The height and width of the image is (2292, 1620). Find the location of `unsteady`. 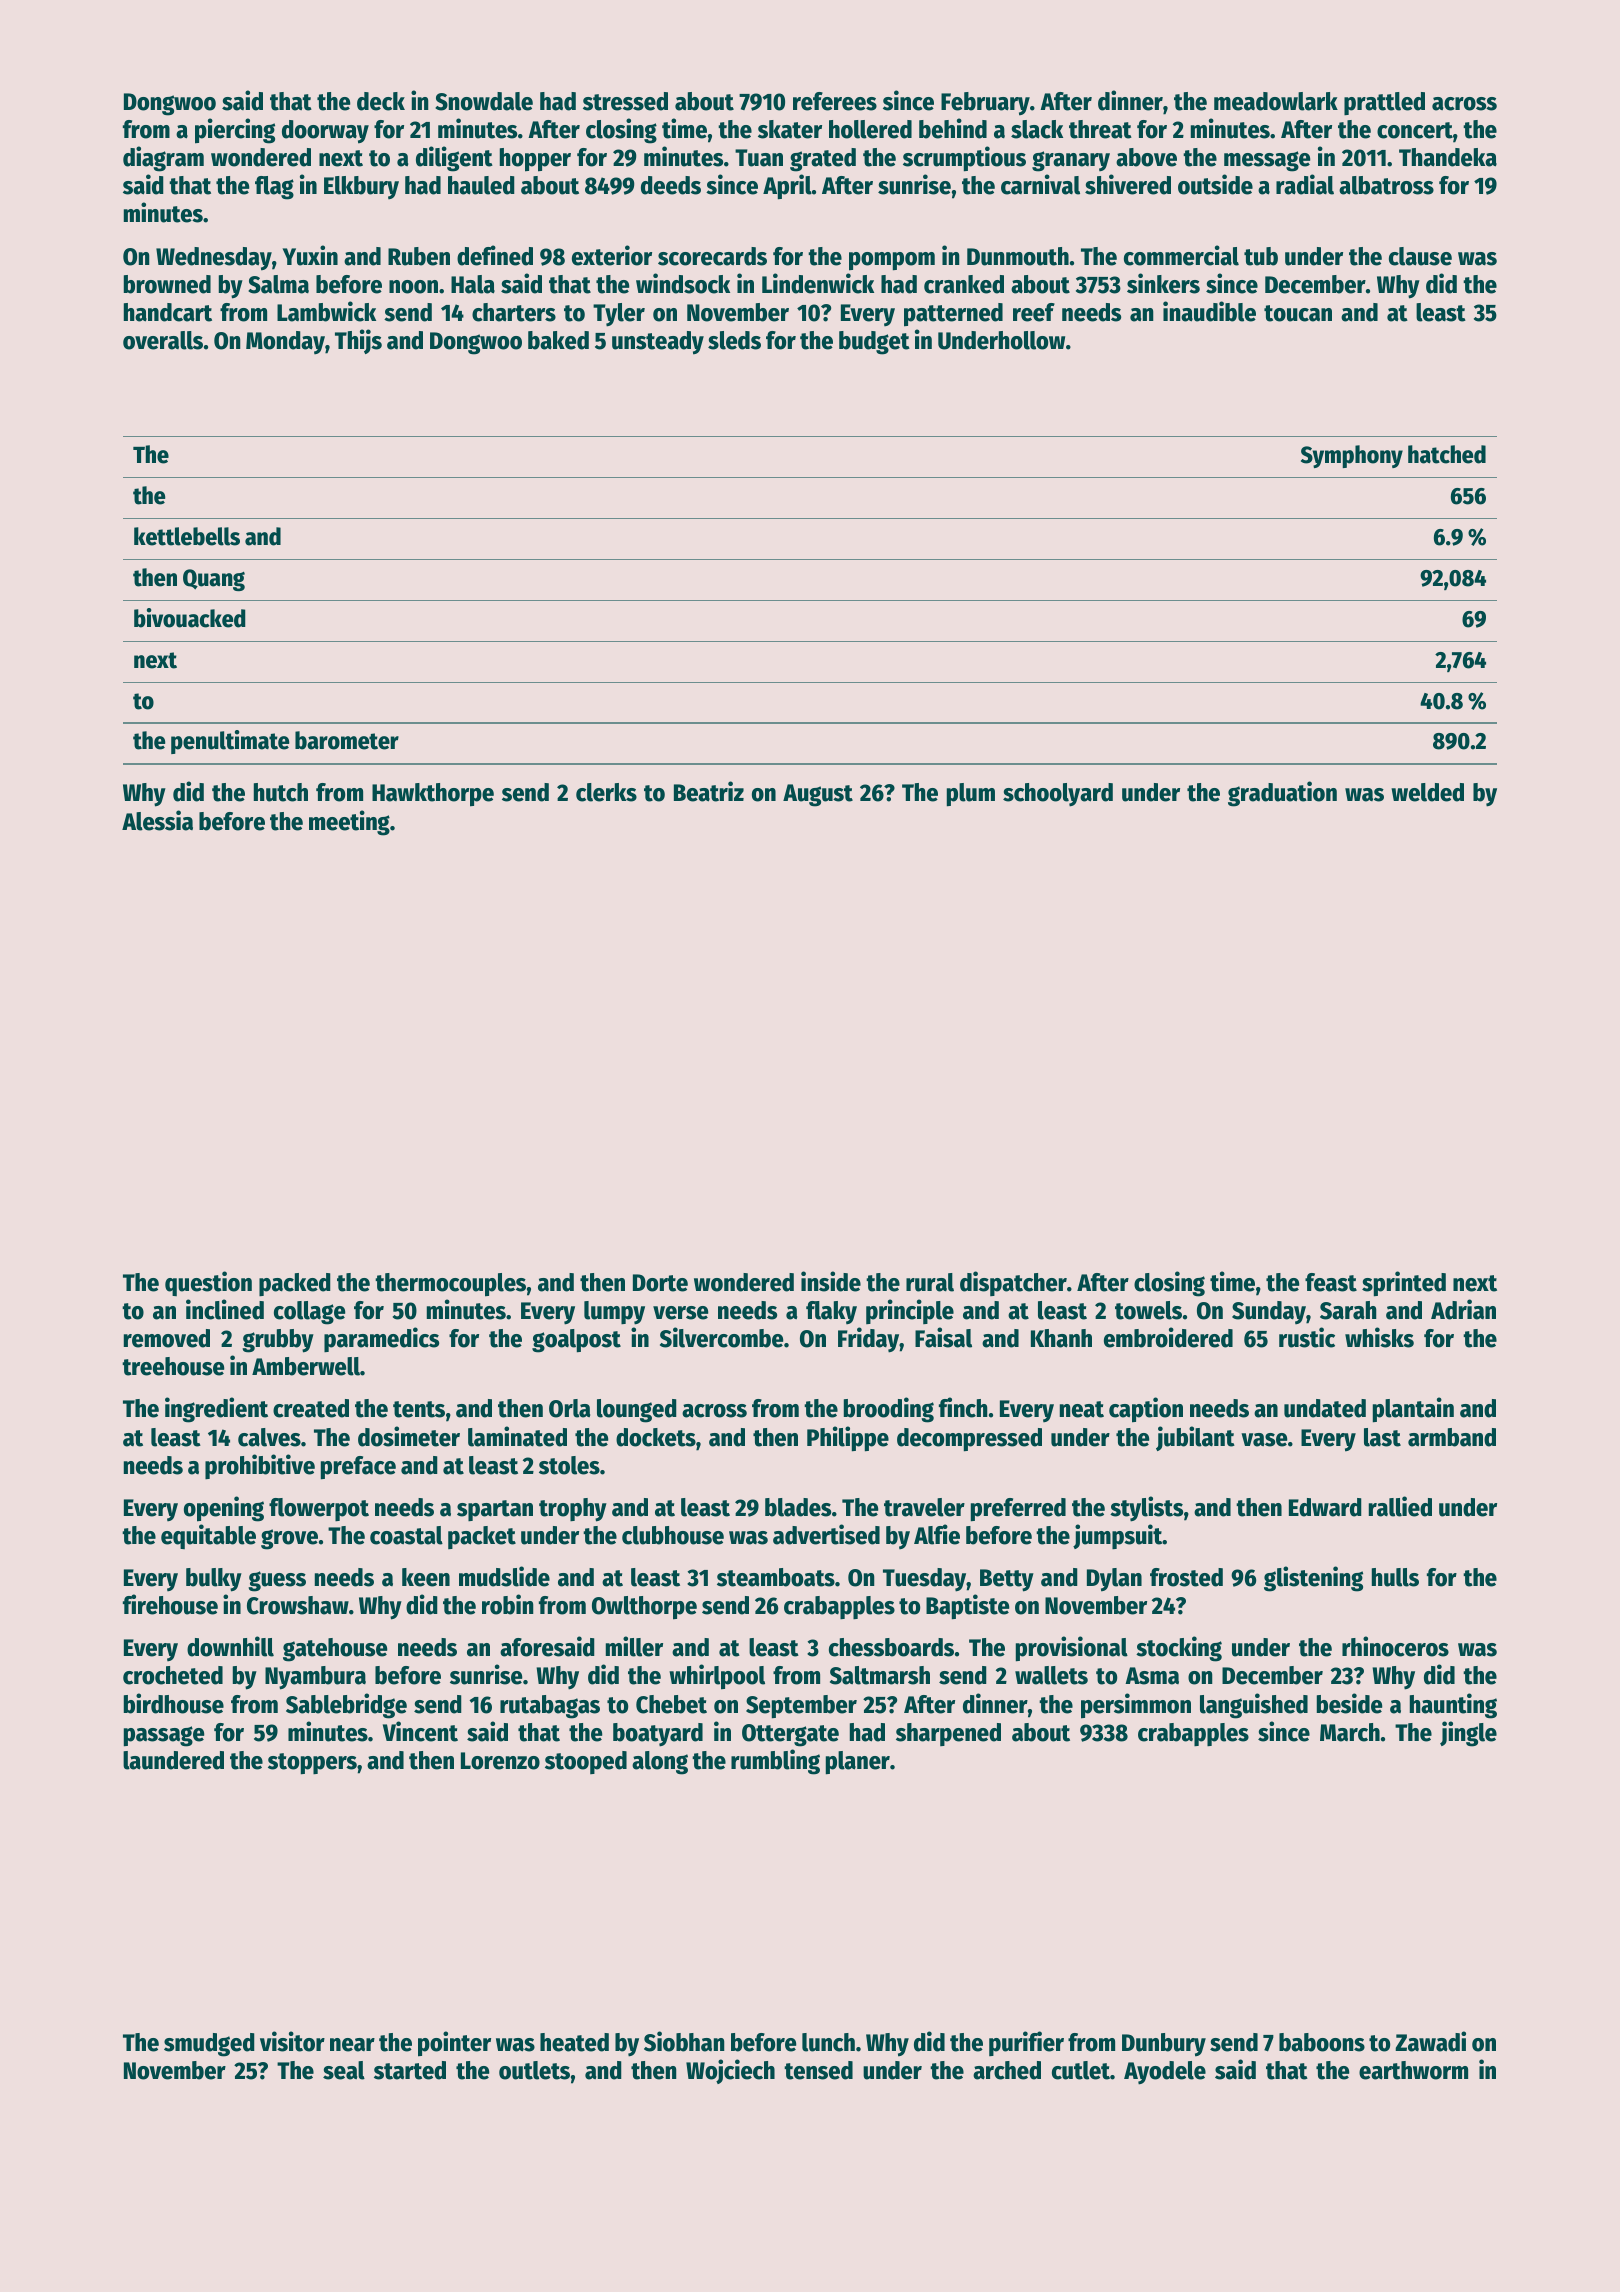

unsteady is located at coordinates (658, 343).
